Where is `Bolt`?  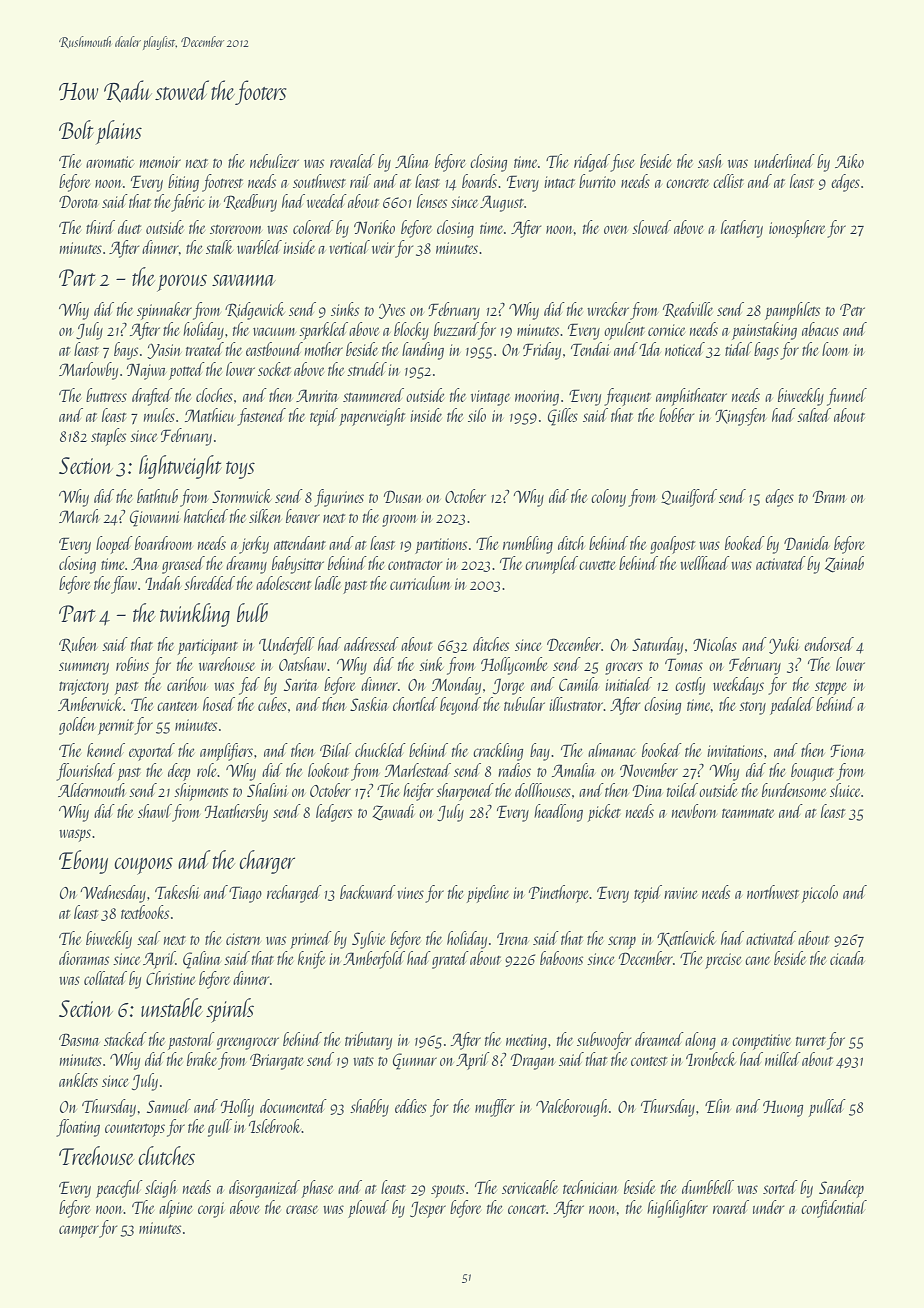 Bolt is located at coordinates (76, 129).
